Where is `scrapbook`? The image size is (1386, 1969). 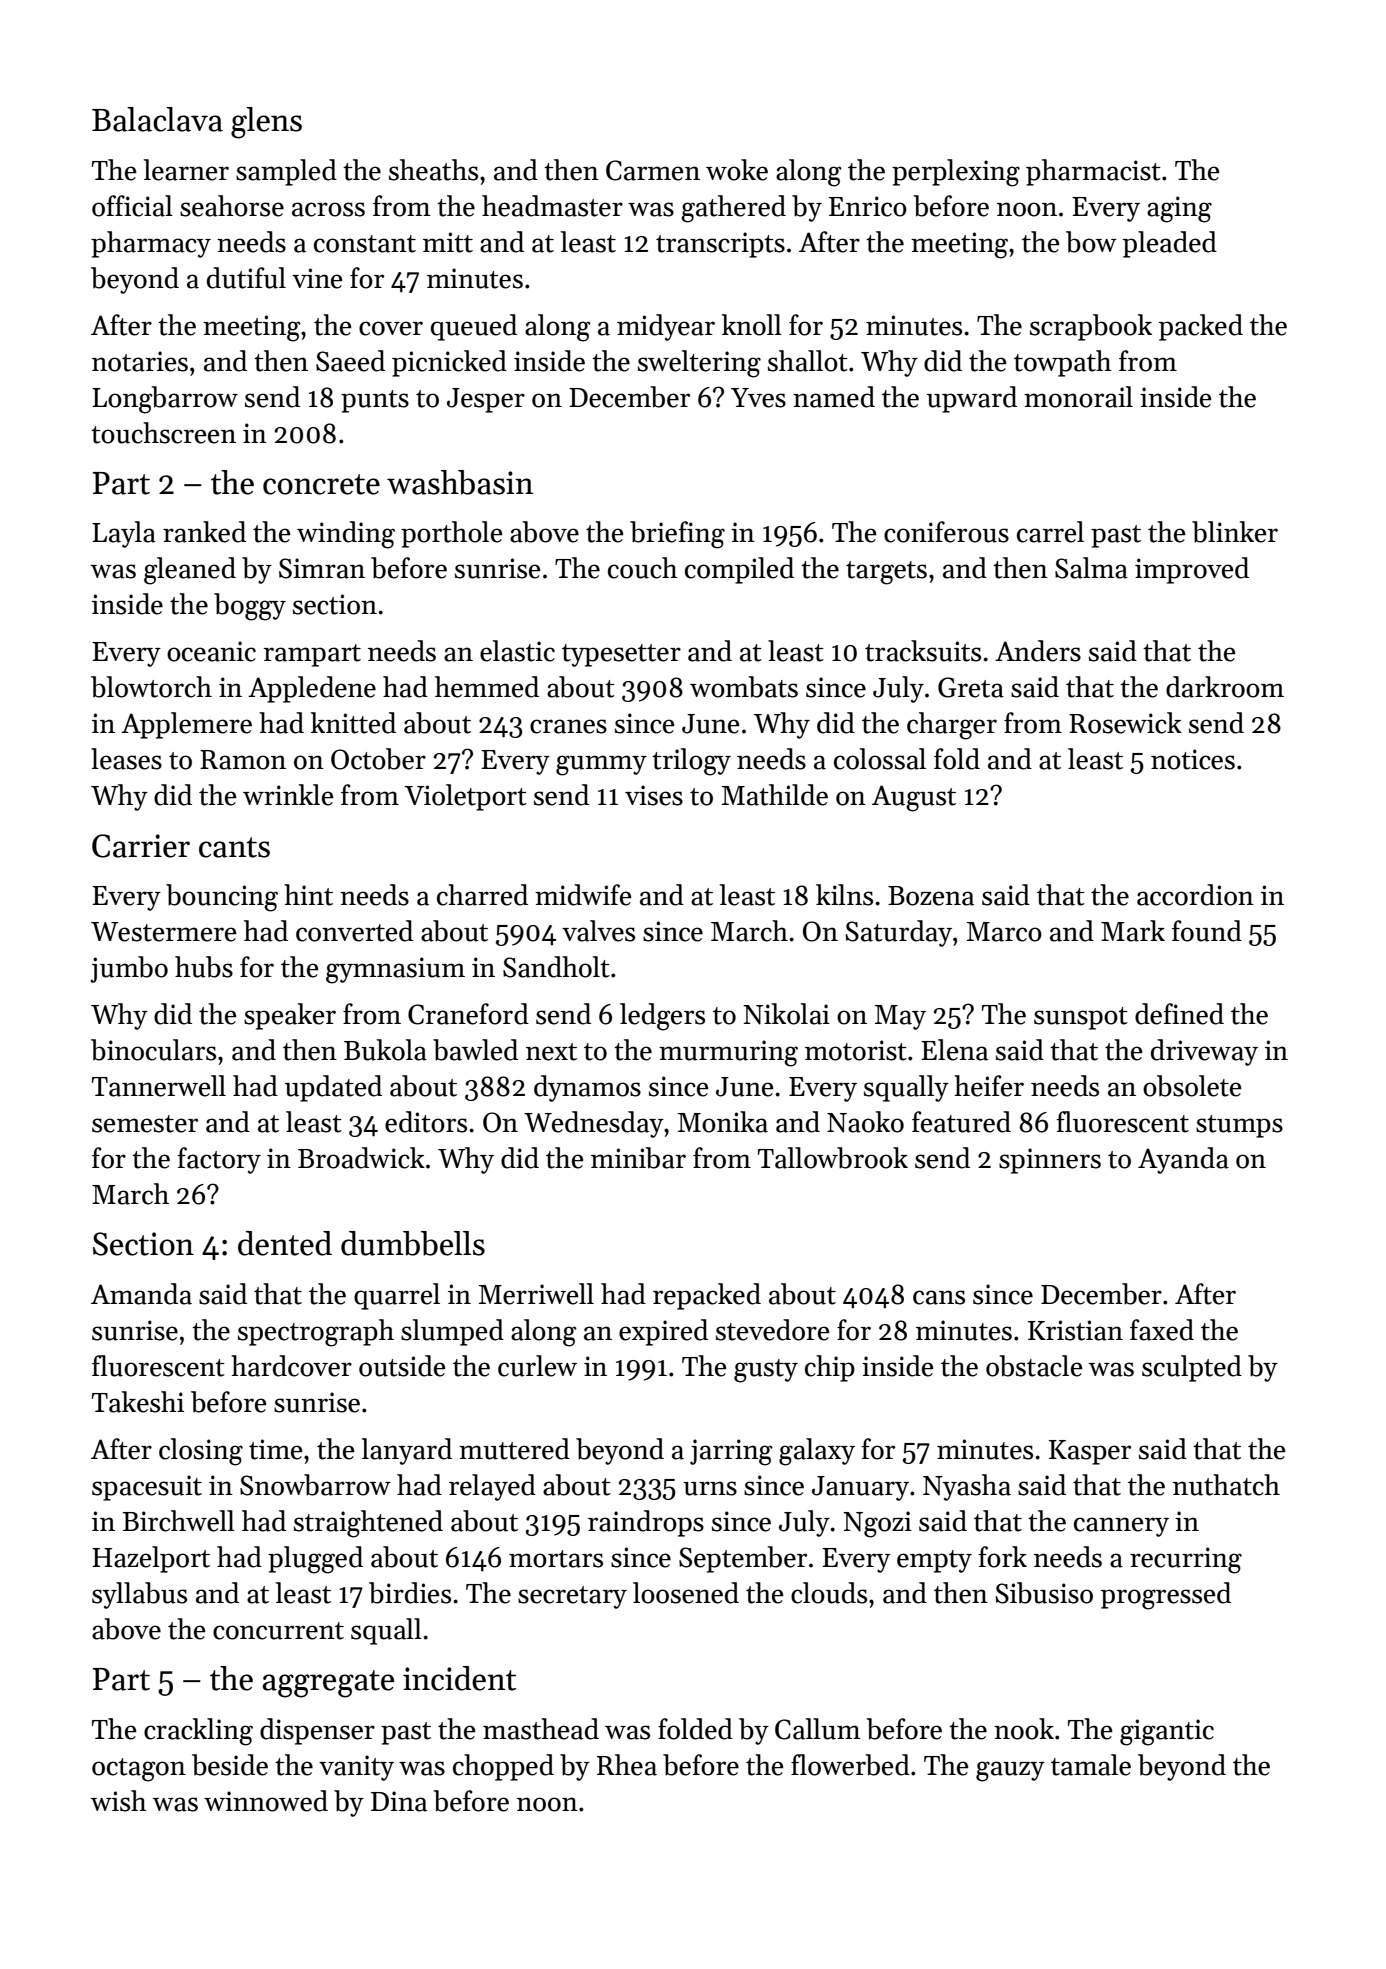 scrapbook is located at coordinates (1091, 327).
